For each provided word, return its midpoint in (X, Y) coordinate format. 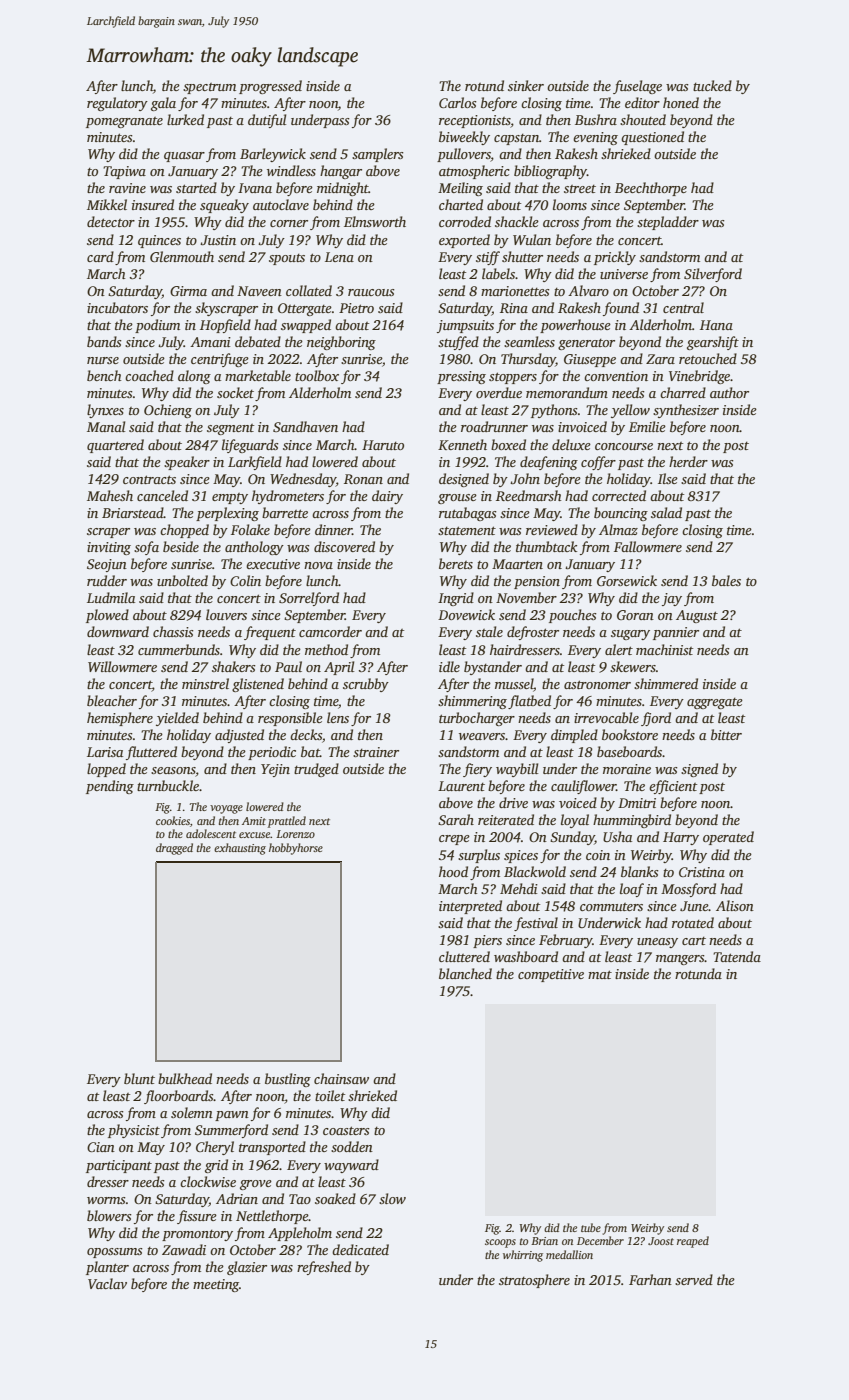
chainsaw (341, 1078)
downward (118, 631)
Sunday (572, 838)
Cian (101, 1147)
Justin (218, 240)
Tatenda (737, 956)
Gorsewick (627, 580)
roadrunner (494, 426)
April (339, 668)
